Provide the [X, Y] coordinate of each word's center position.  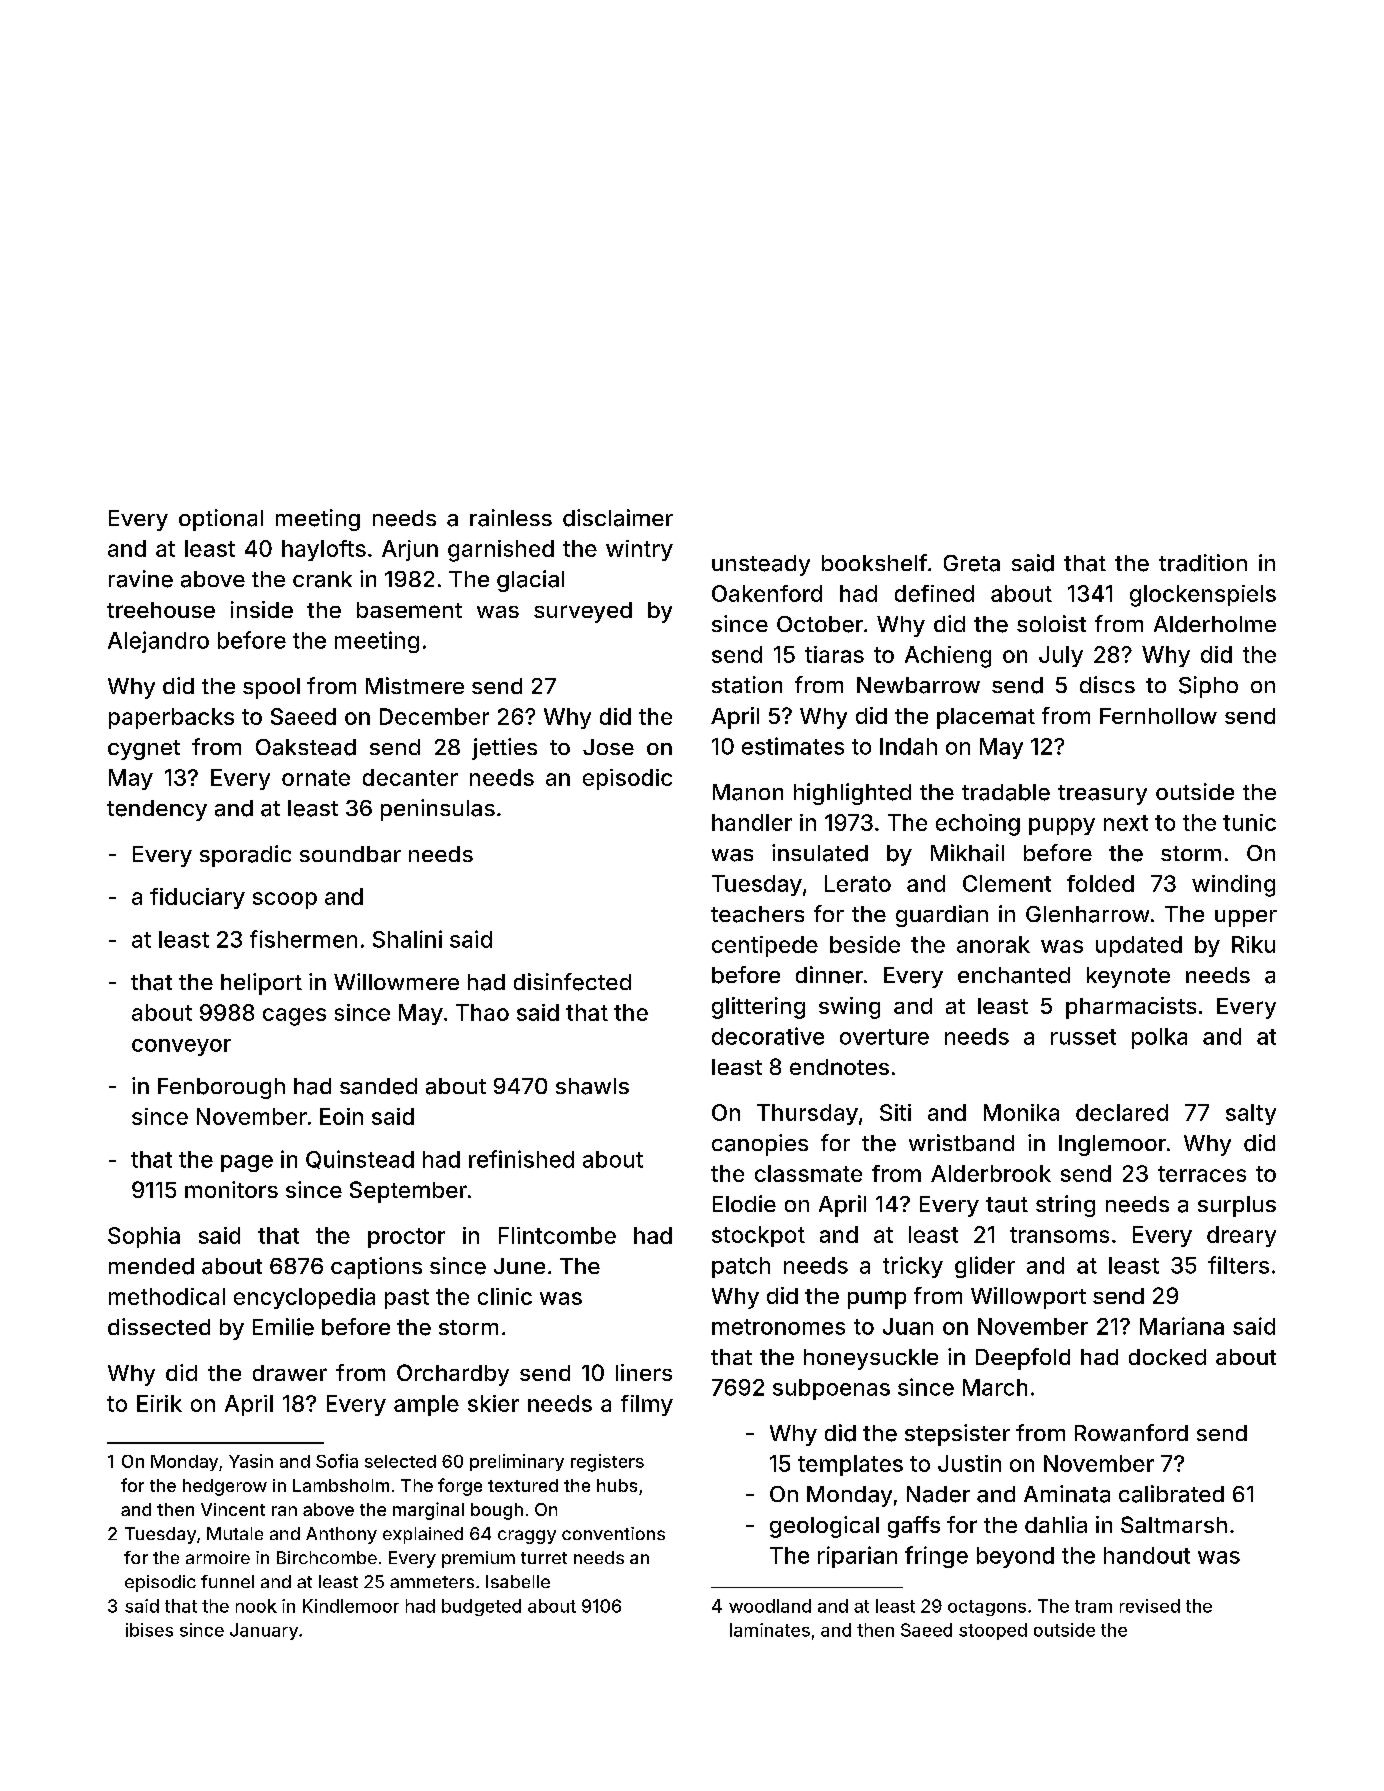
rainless [511, 518]
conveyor [181, 1047]
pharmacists [1131, 1008]
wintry [639, 550]
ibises [149, 1630]
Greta [972, 563]
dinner [829, 975]
